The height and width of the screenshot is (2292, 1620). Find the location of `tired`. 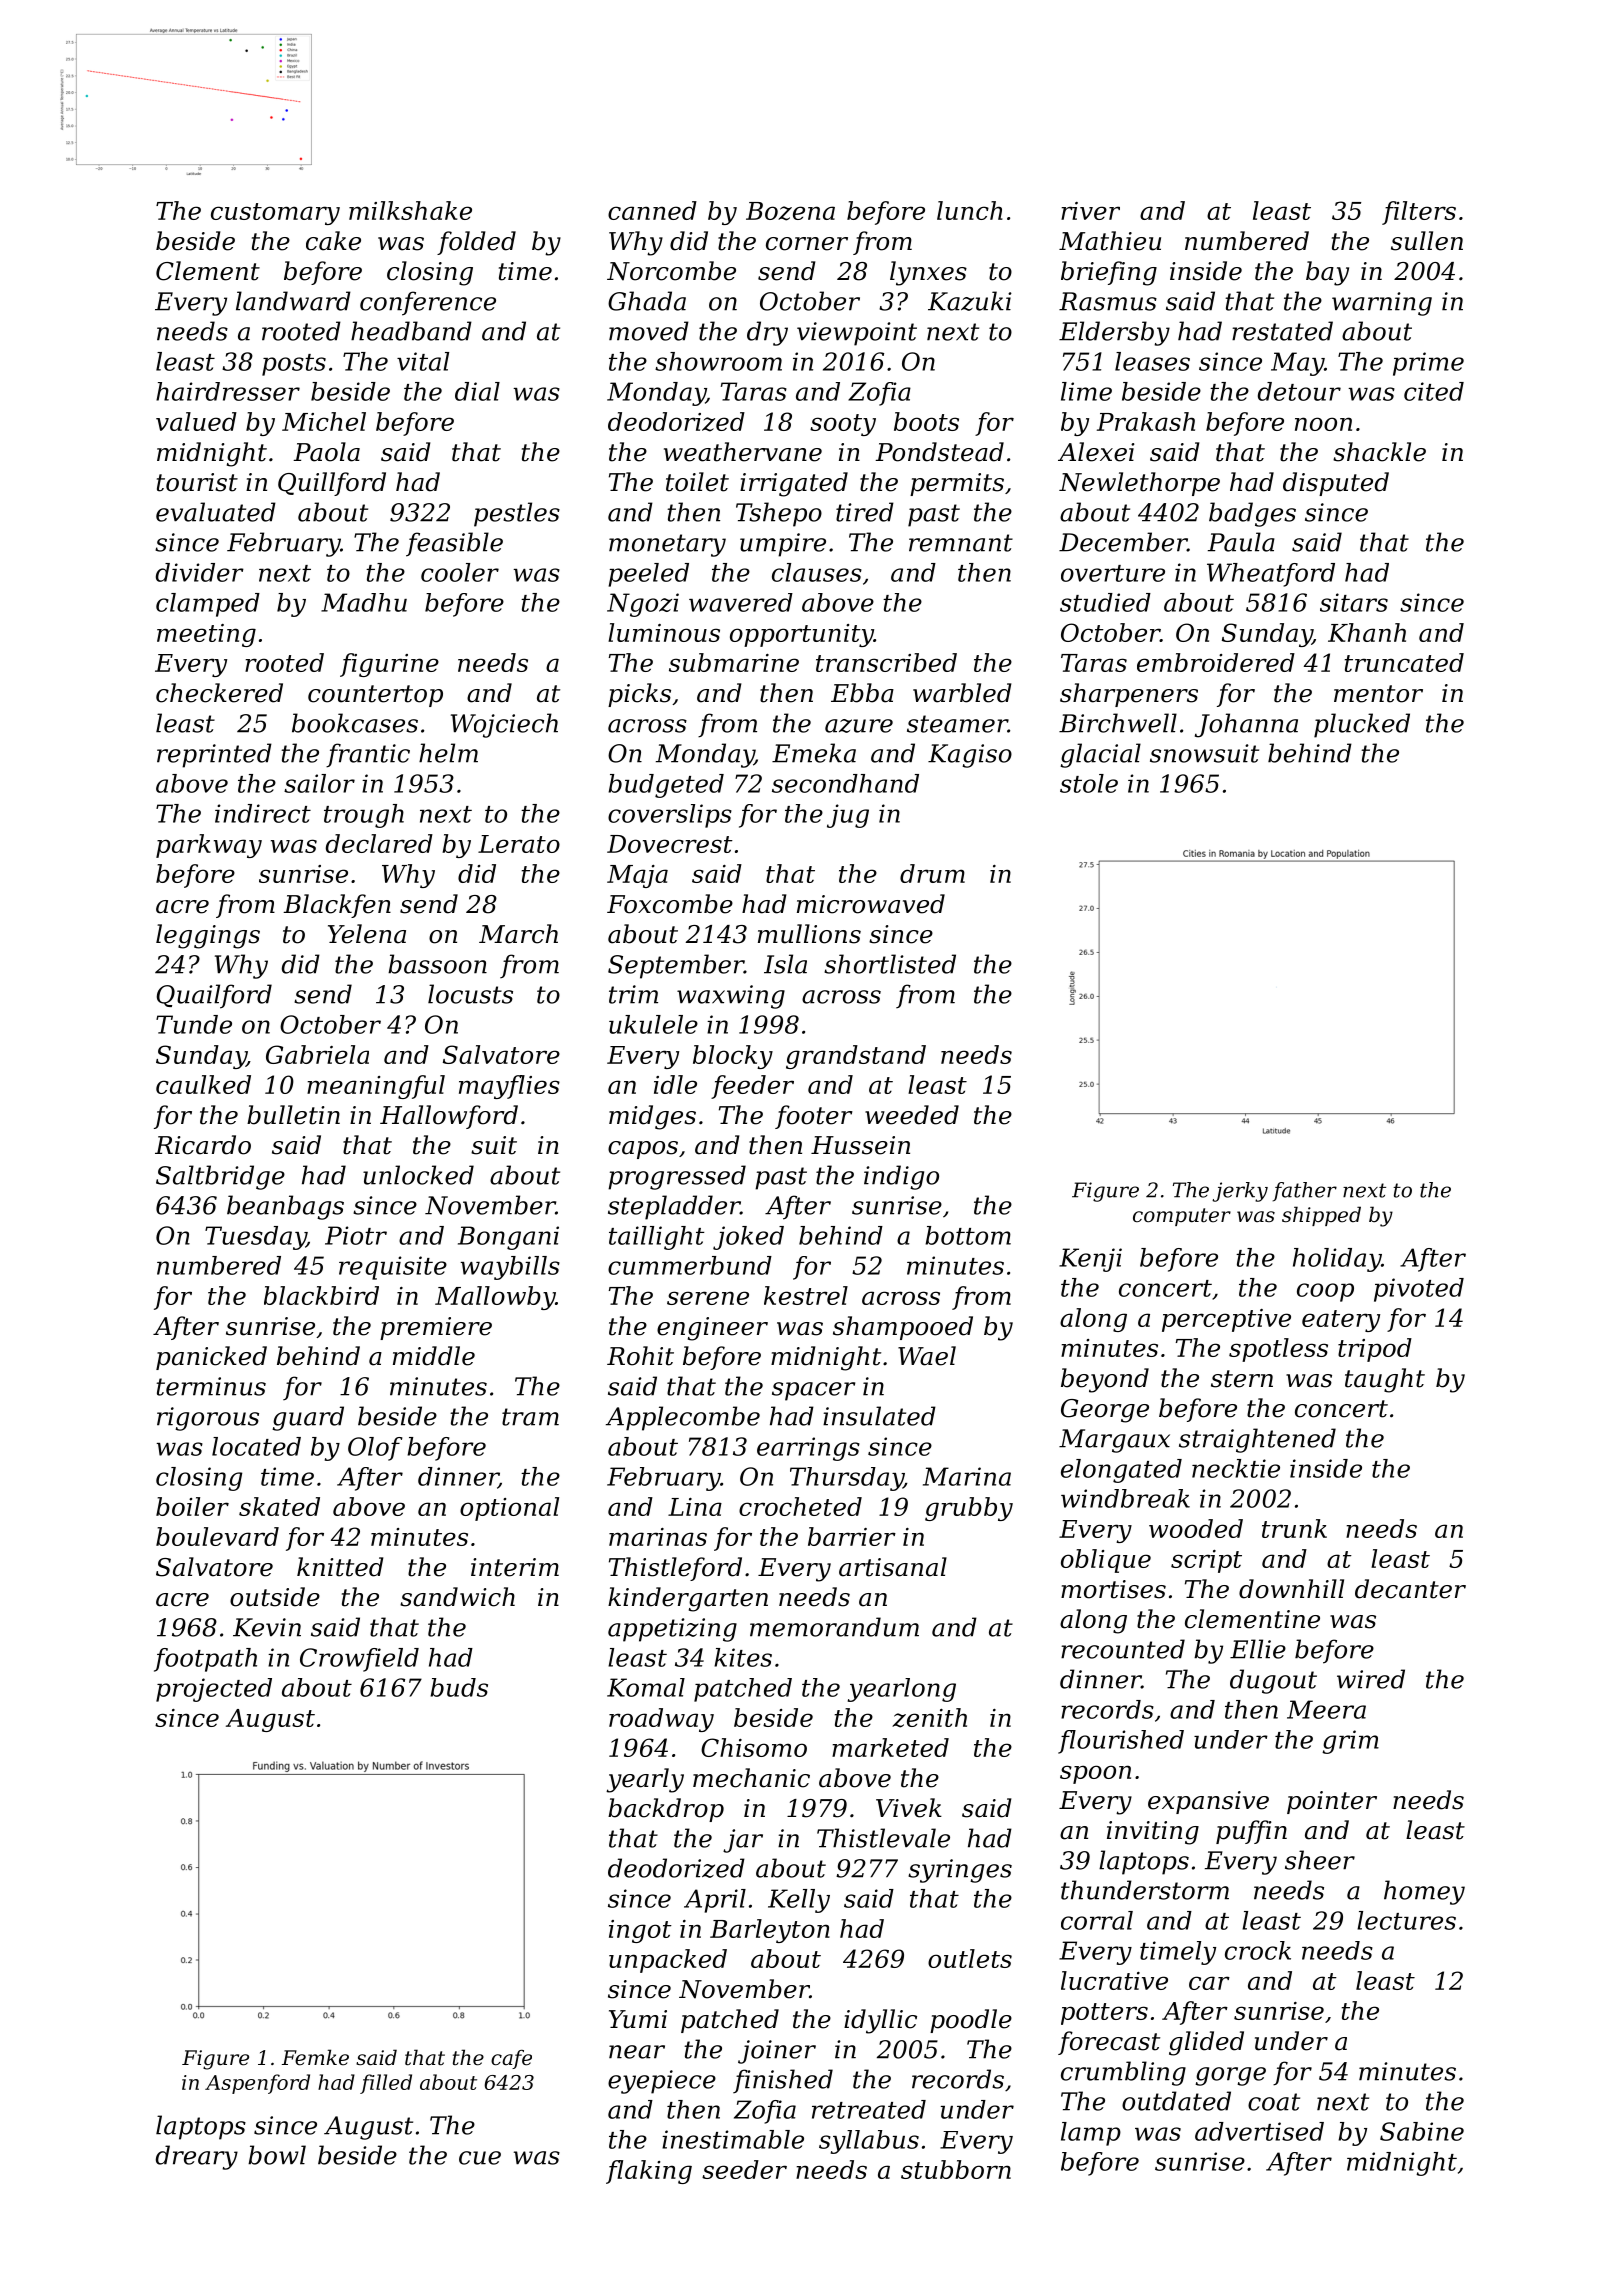

tired is located at coordinates (865, 512).
